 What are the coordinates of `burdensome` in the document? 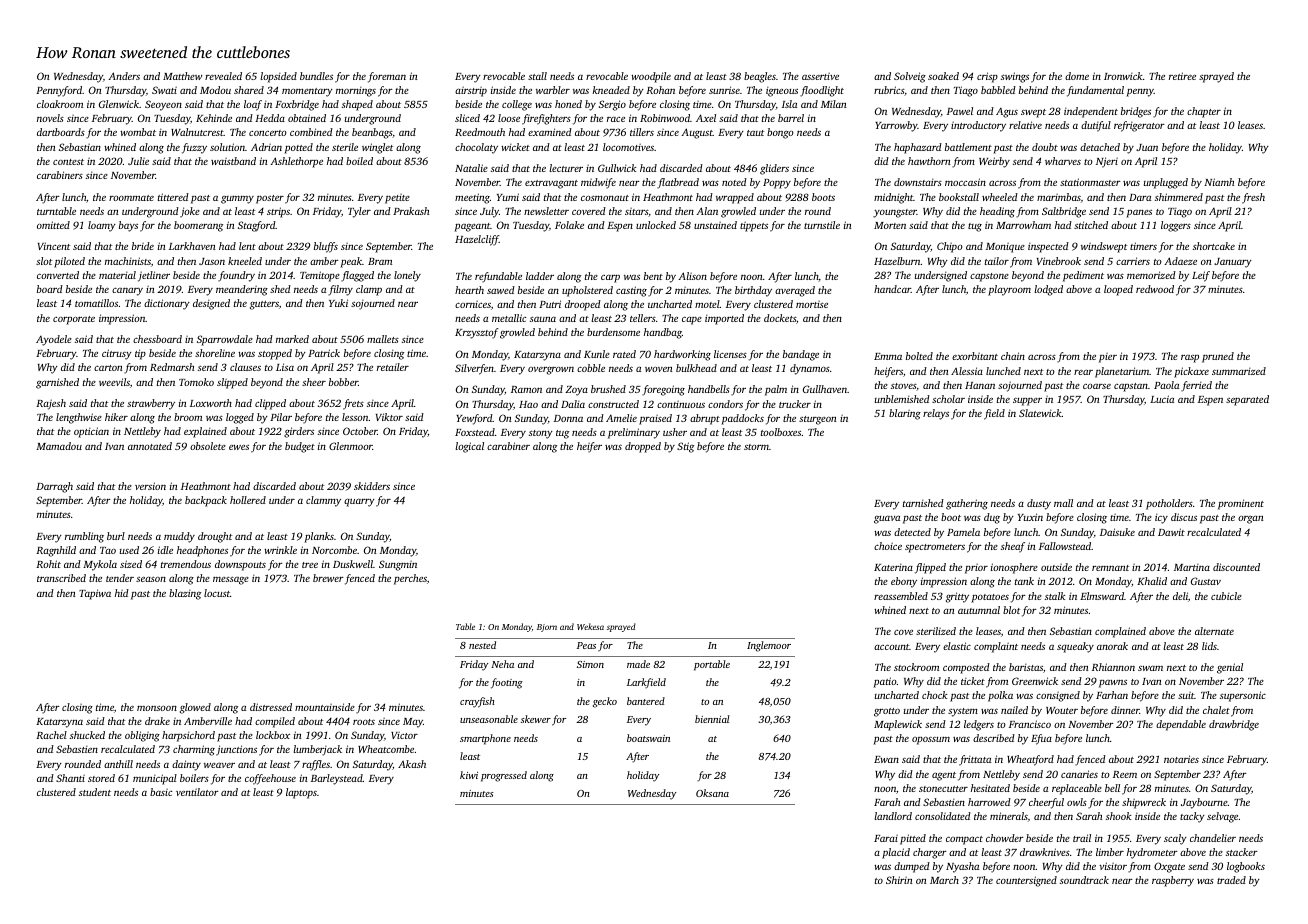 It's located at (613, 332).
